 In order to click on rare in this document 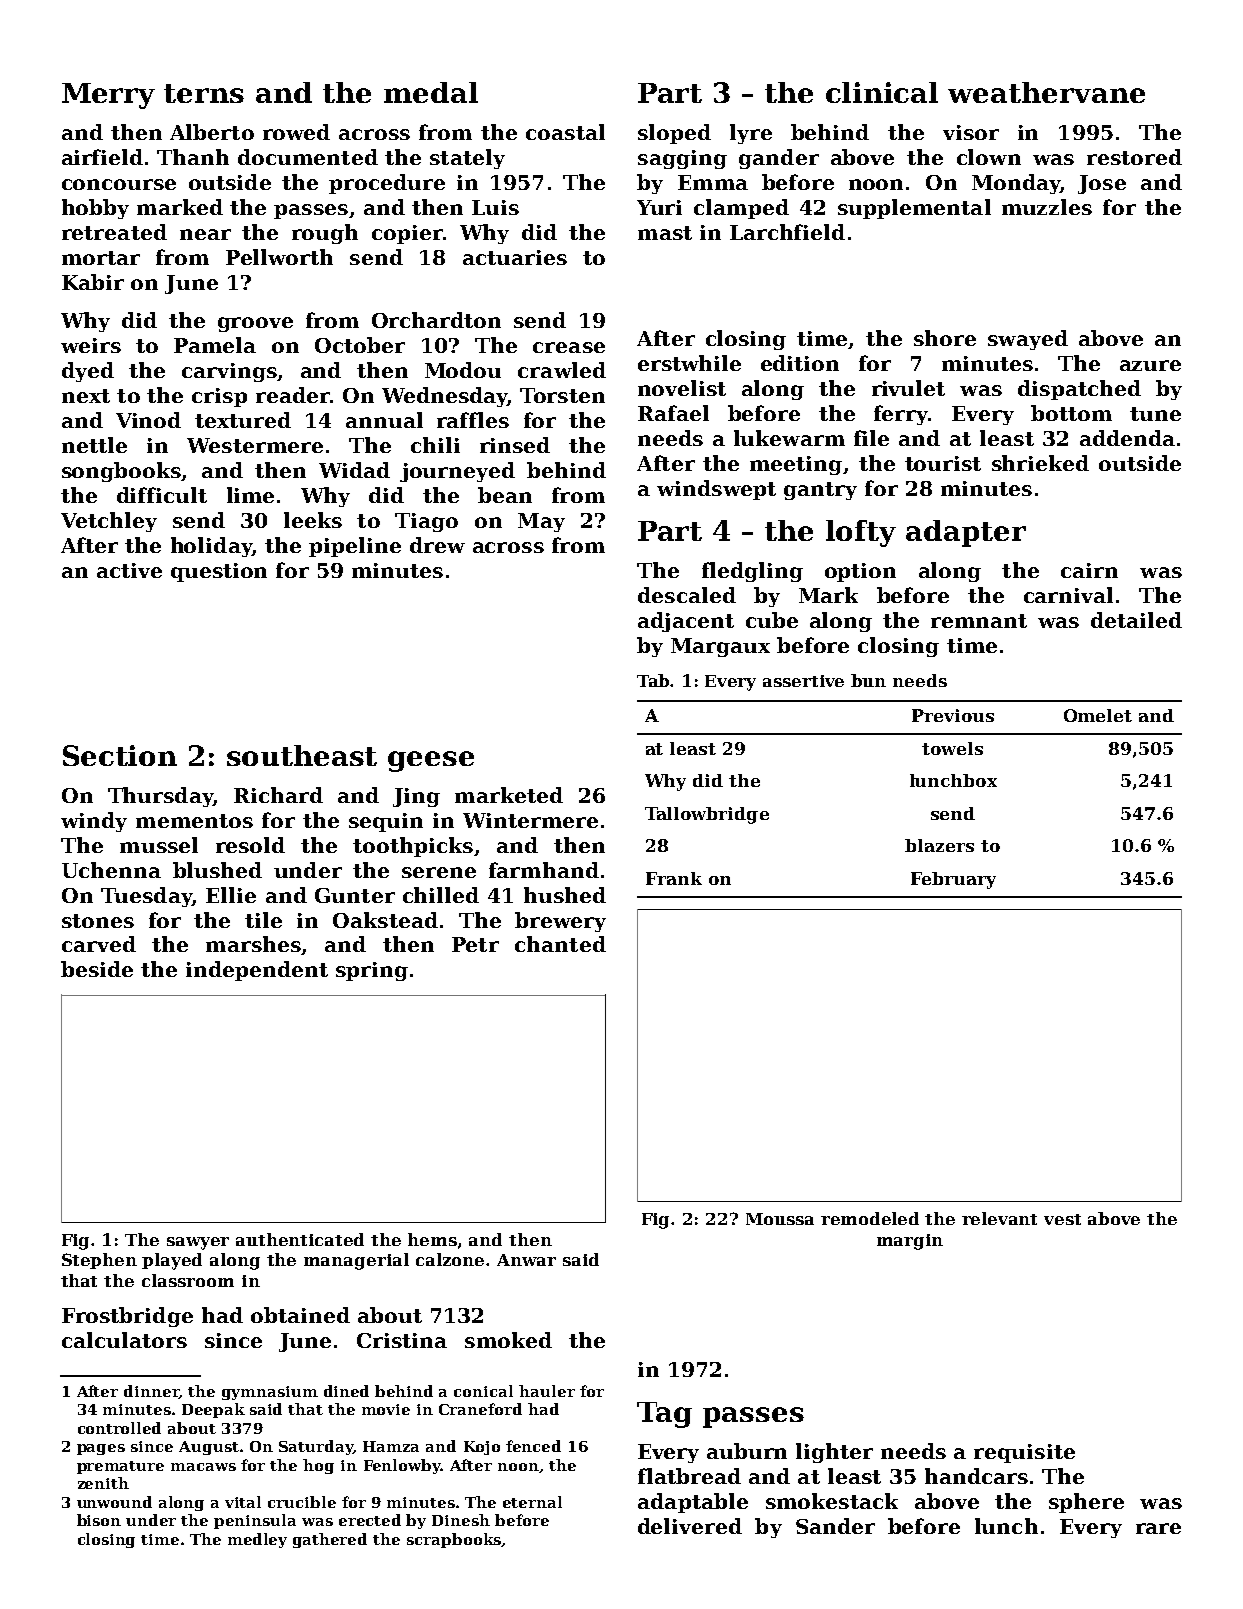, I will do `click(1158, 1528)`.
